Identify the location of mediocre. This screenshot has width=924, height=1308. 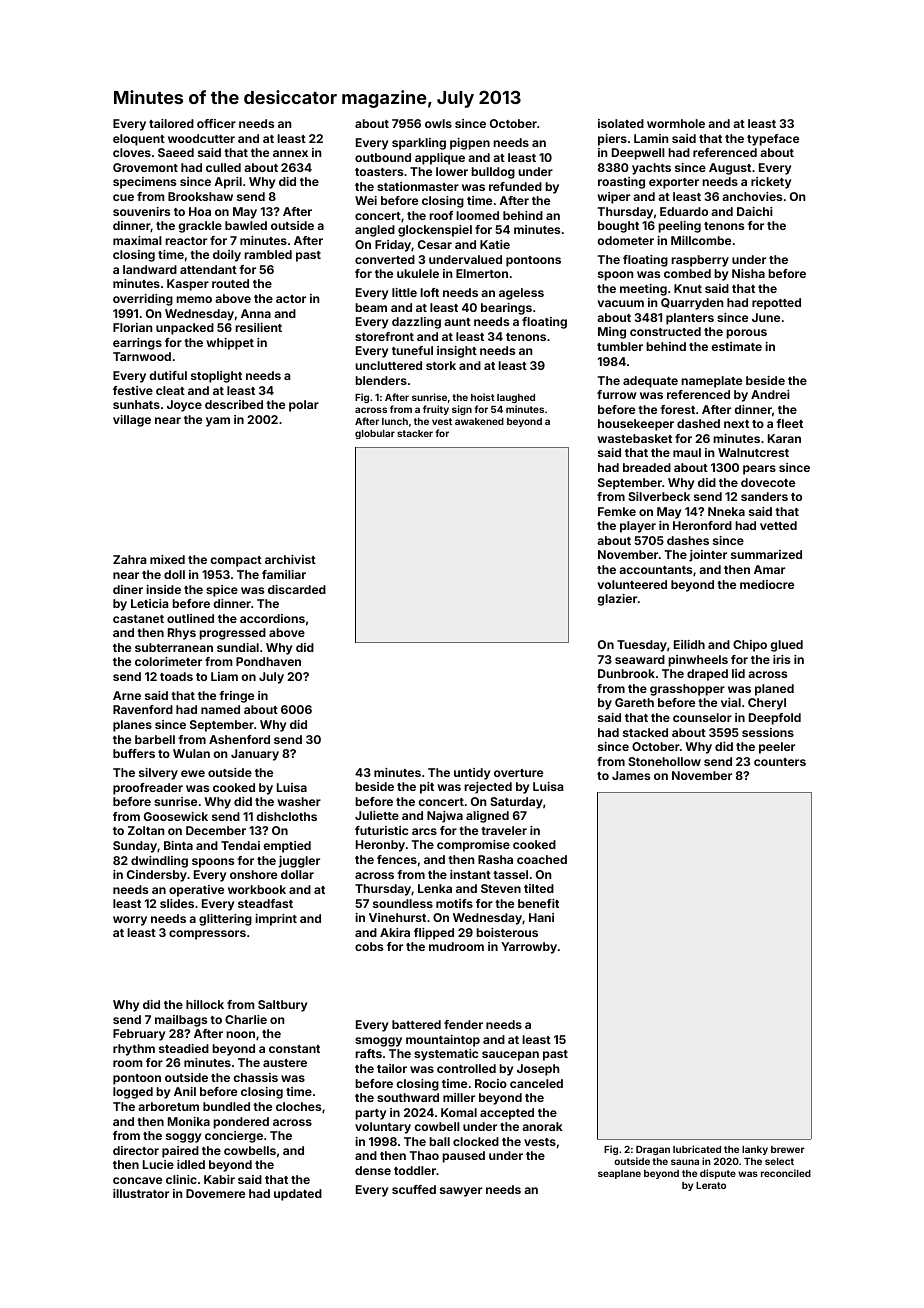
(767, 584).
